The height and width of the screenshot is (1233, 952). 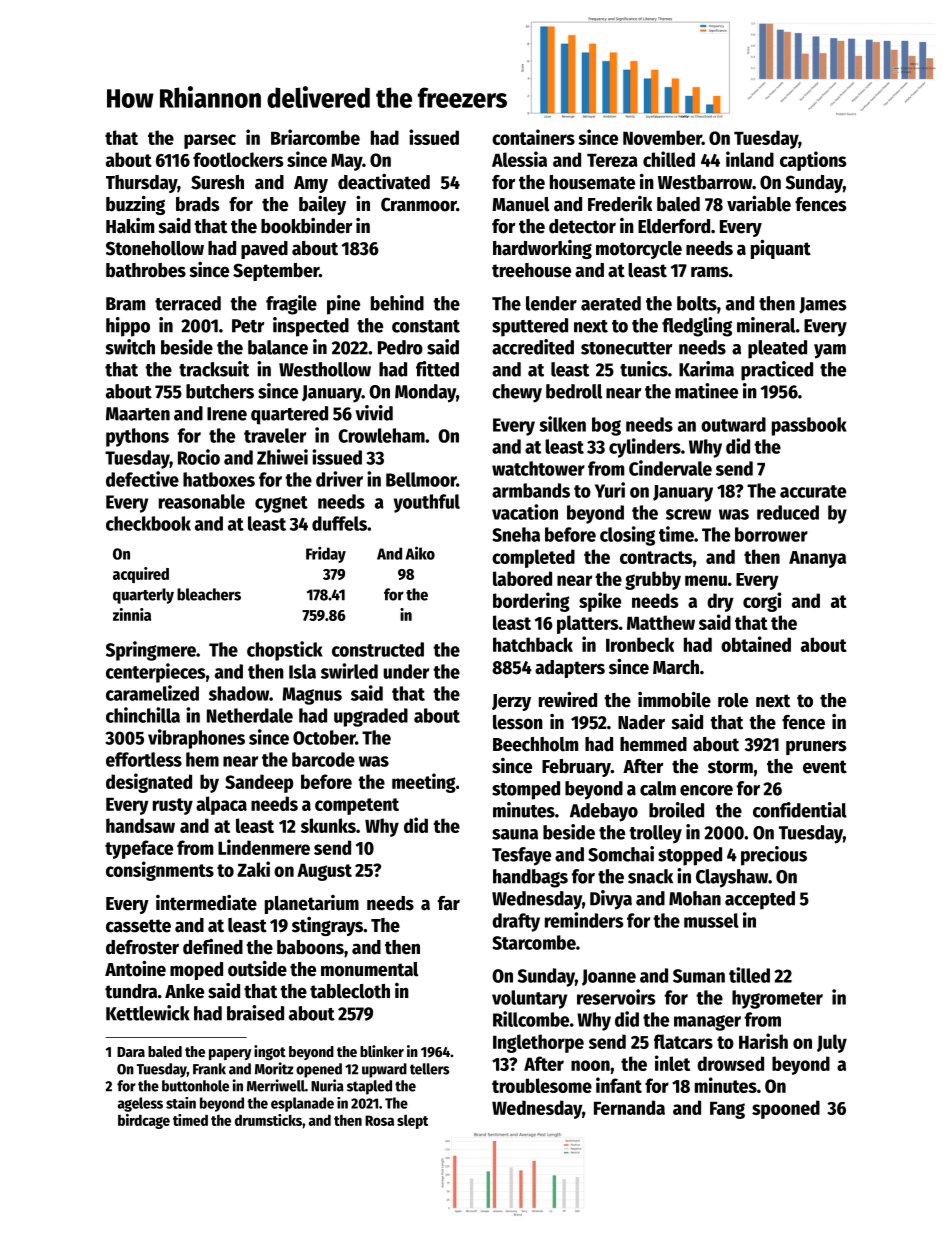 I want to click on labored, so click(x=522, y=578).
